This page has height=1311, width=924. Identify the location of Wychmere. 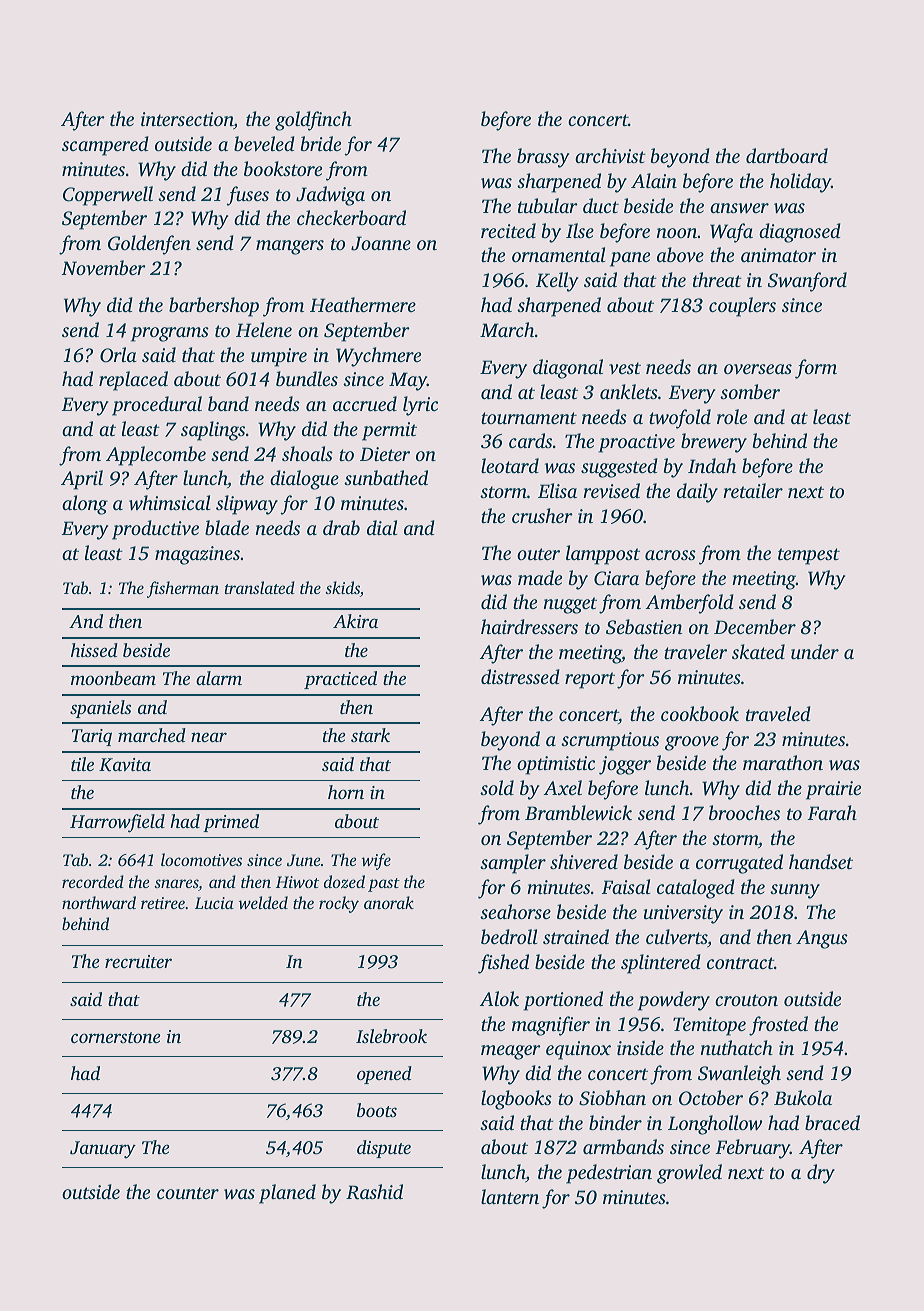
(378, 357).
